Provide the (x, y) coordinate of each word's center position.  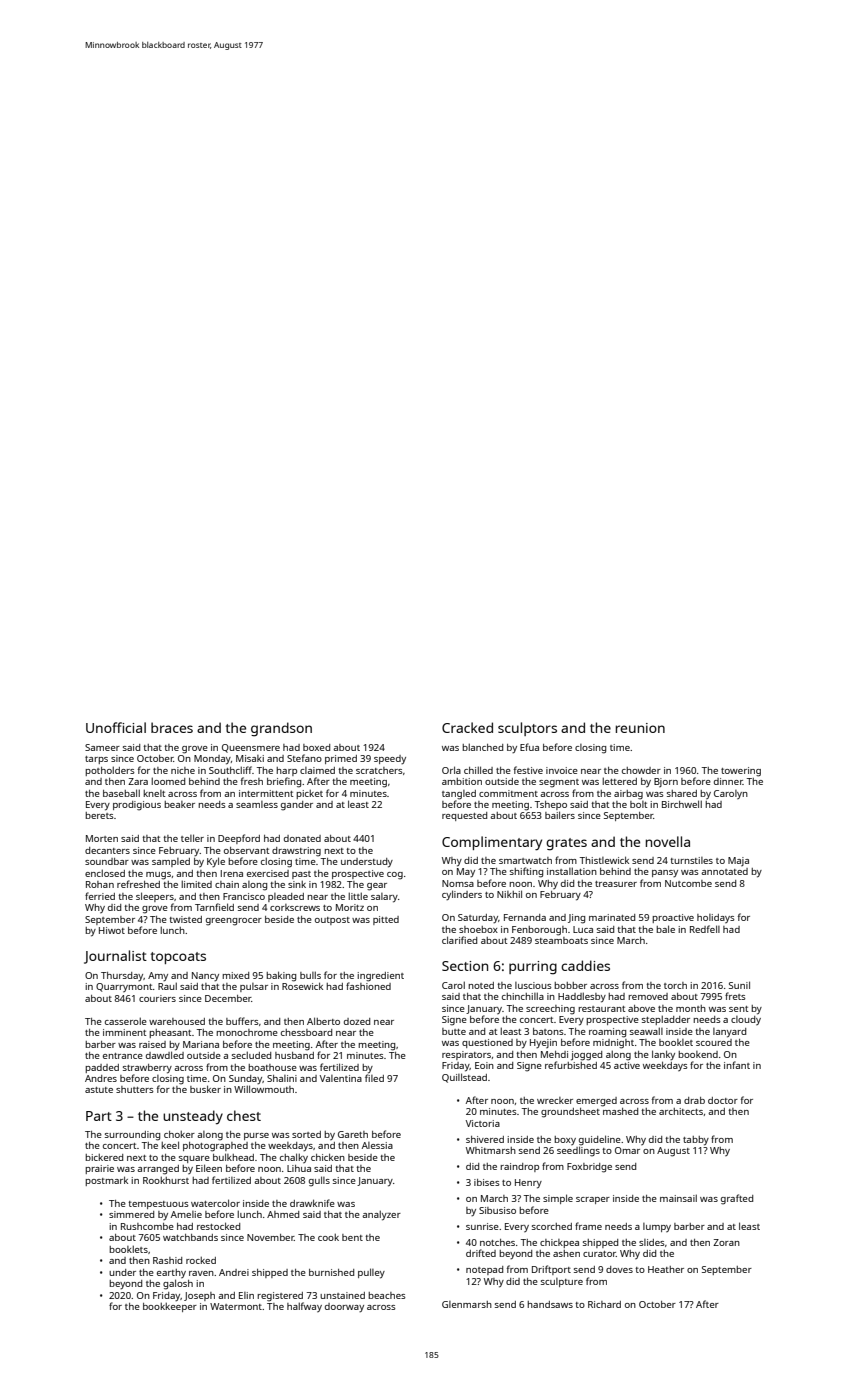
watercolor (215, 1203)
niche (183, 770)
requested (464, 816)
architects (681, 1111)
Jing (576, 919)
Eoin (484, 1065)
